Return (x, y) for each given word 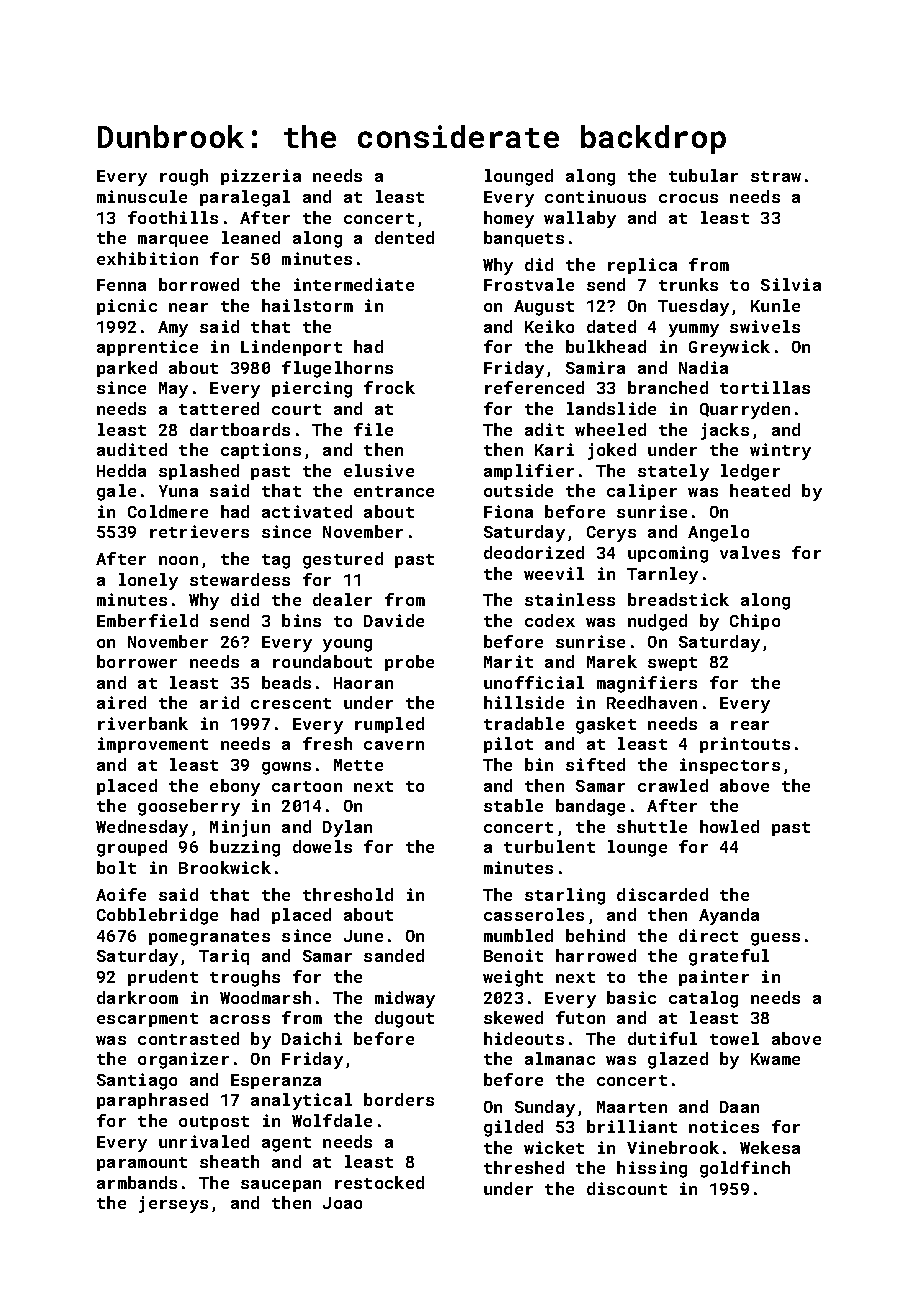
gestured (343, 560)
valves (750, 552)
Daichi (312, 1038)
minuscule (142, 196)
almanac (560, 1058)
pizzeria (261, 177)
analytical (301, 1101)
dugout (404, 1019)
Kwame (775, 1059)
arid (219, 702)
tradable (524, 723)
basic (631, 997)
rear (750, 725)
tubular (703, 175)
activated (307, 511)
